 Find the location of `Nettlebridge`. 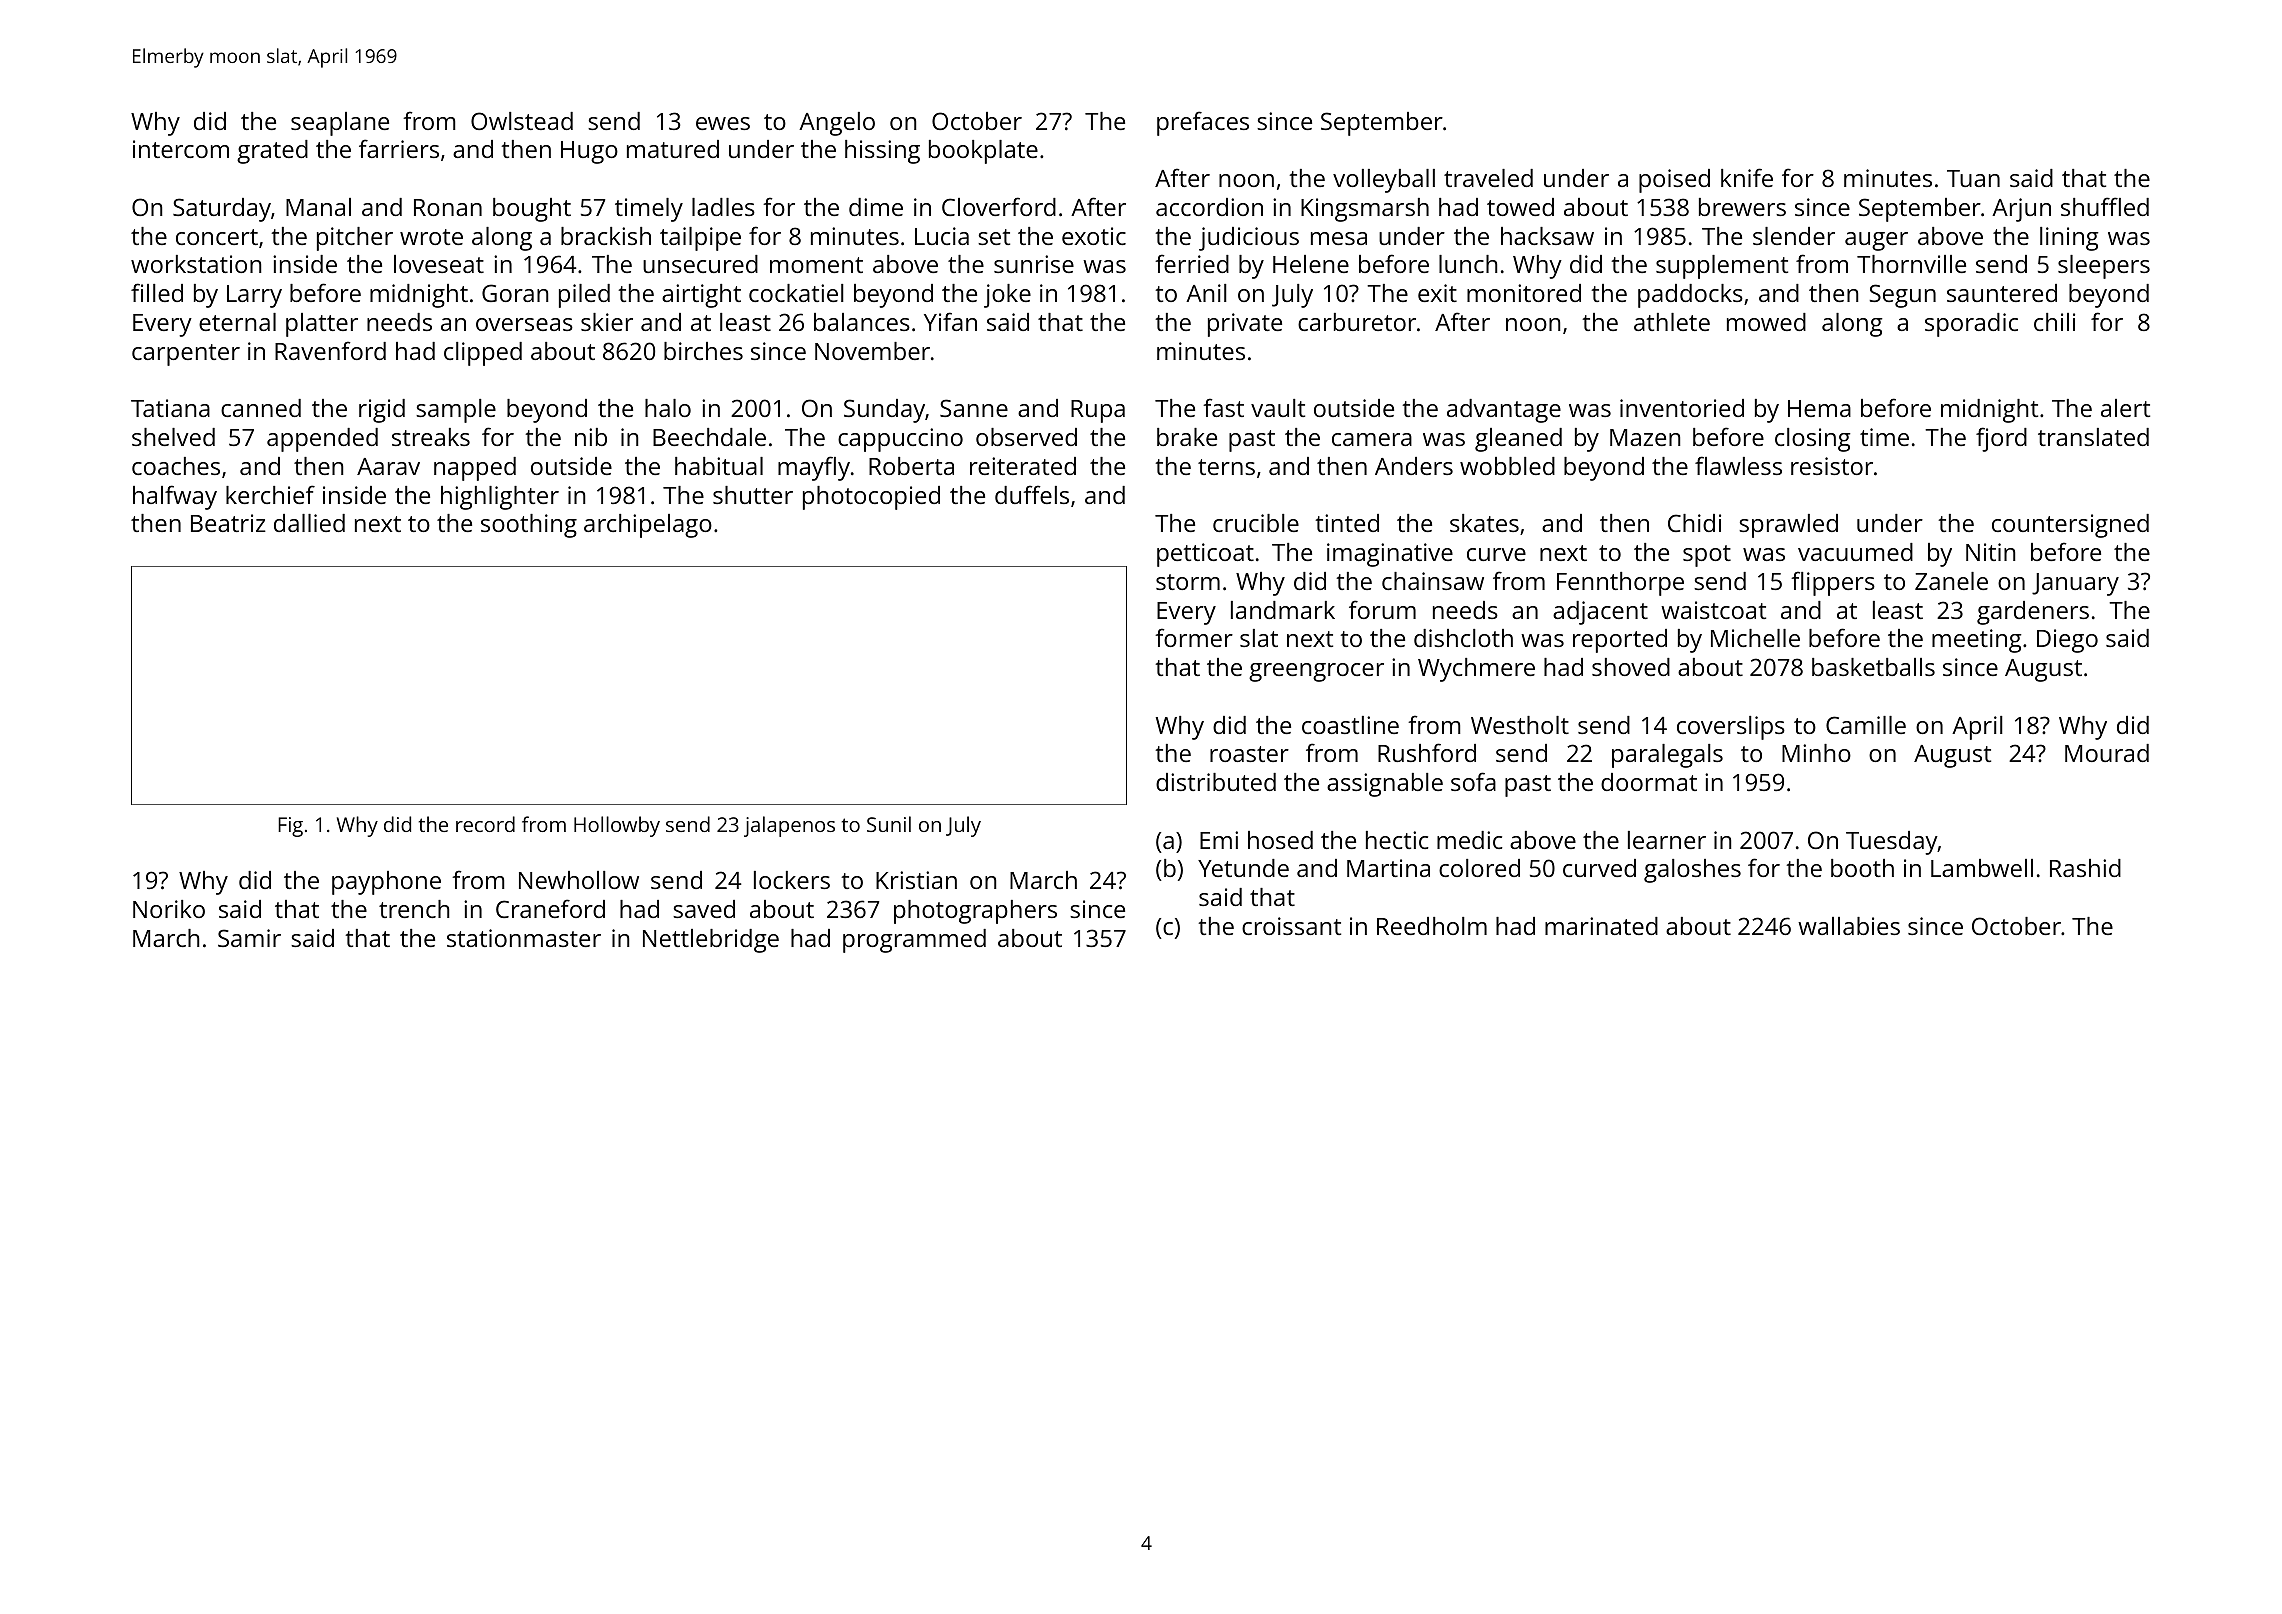

Nettlebridge is located at coordinates (711, 941).
